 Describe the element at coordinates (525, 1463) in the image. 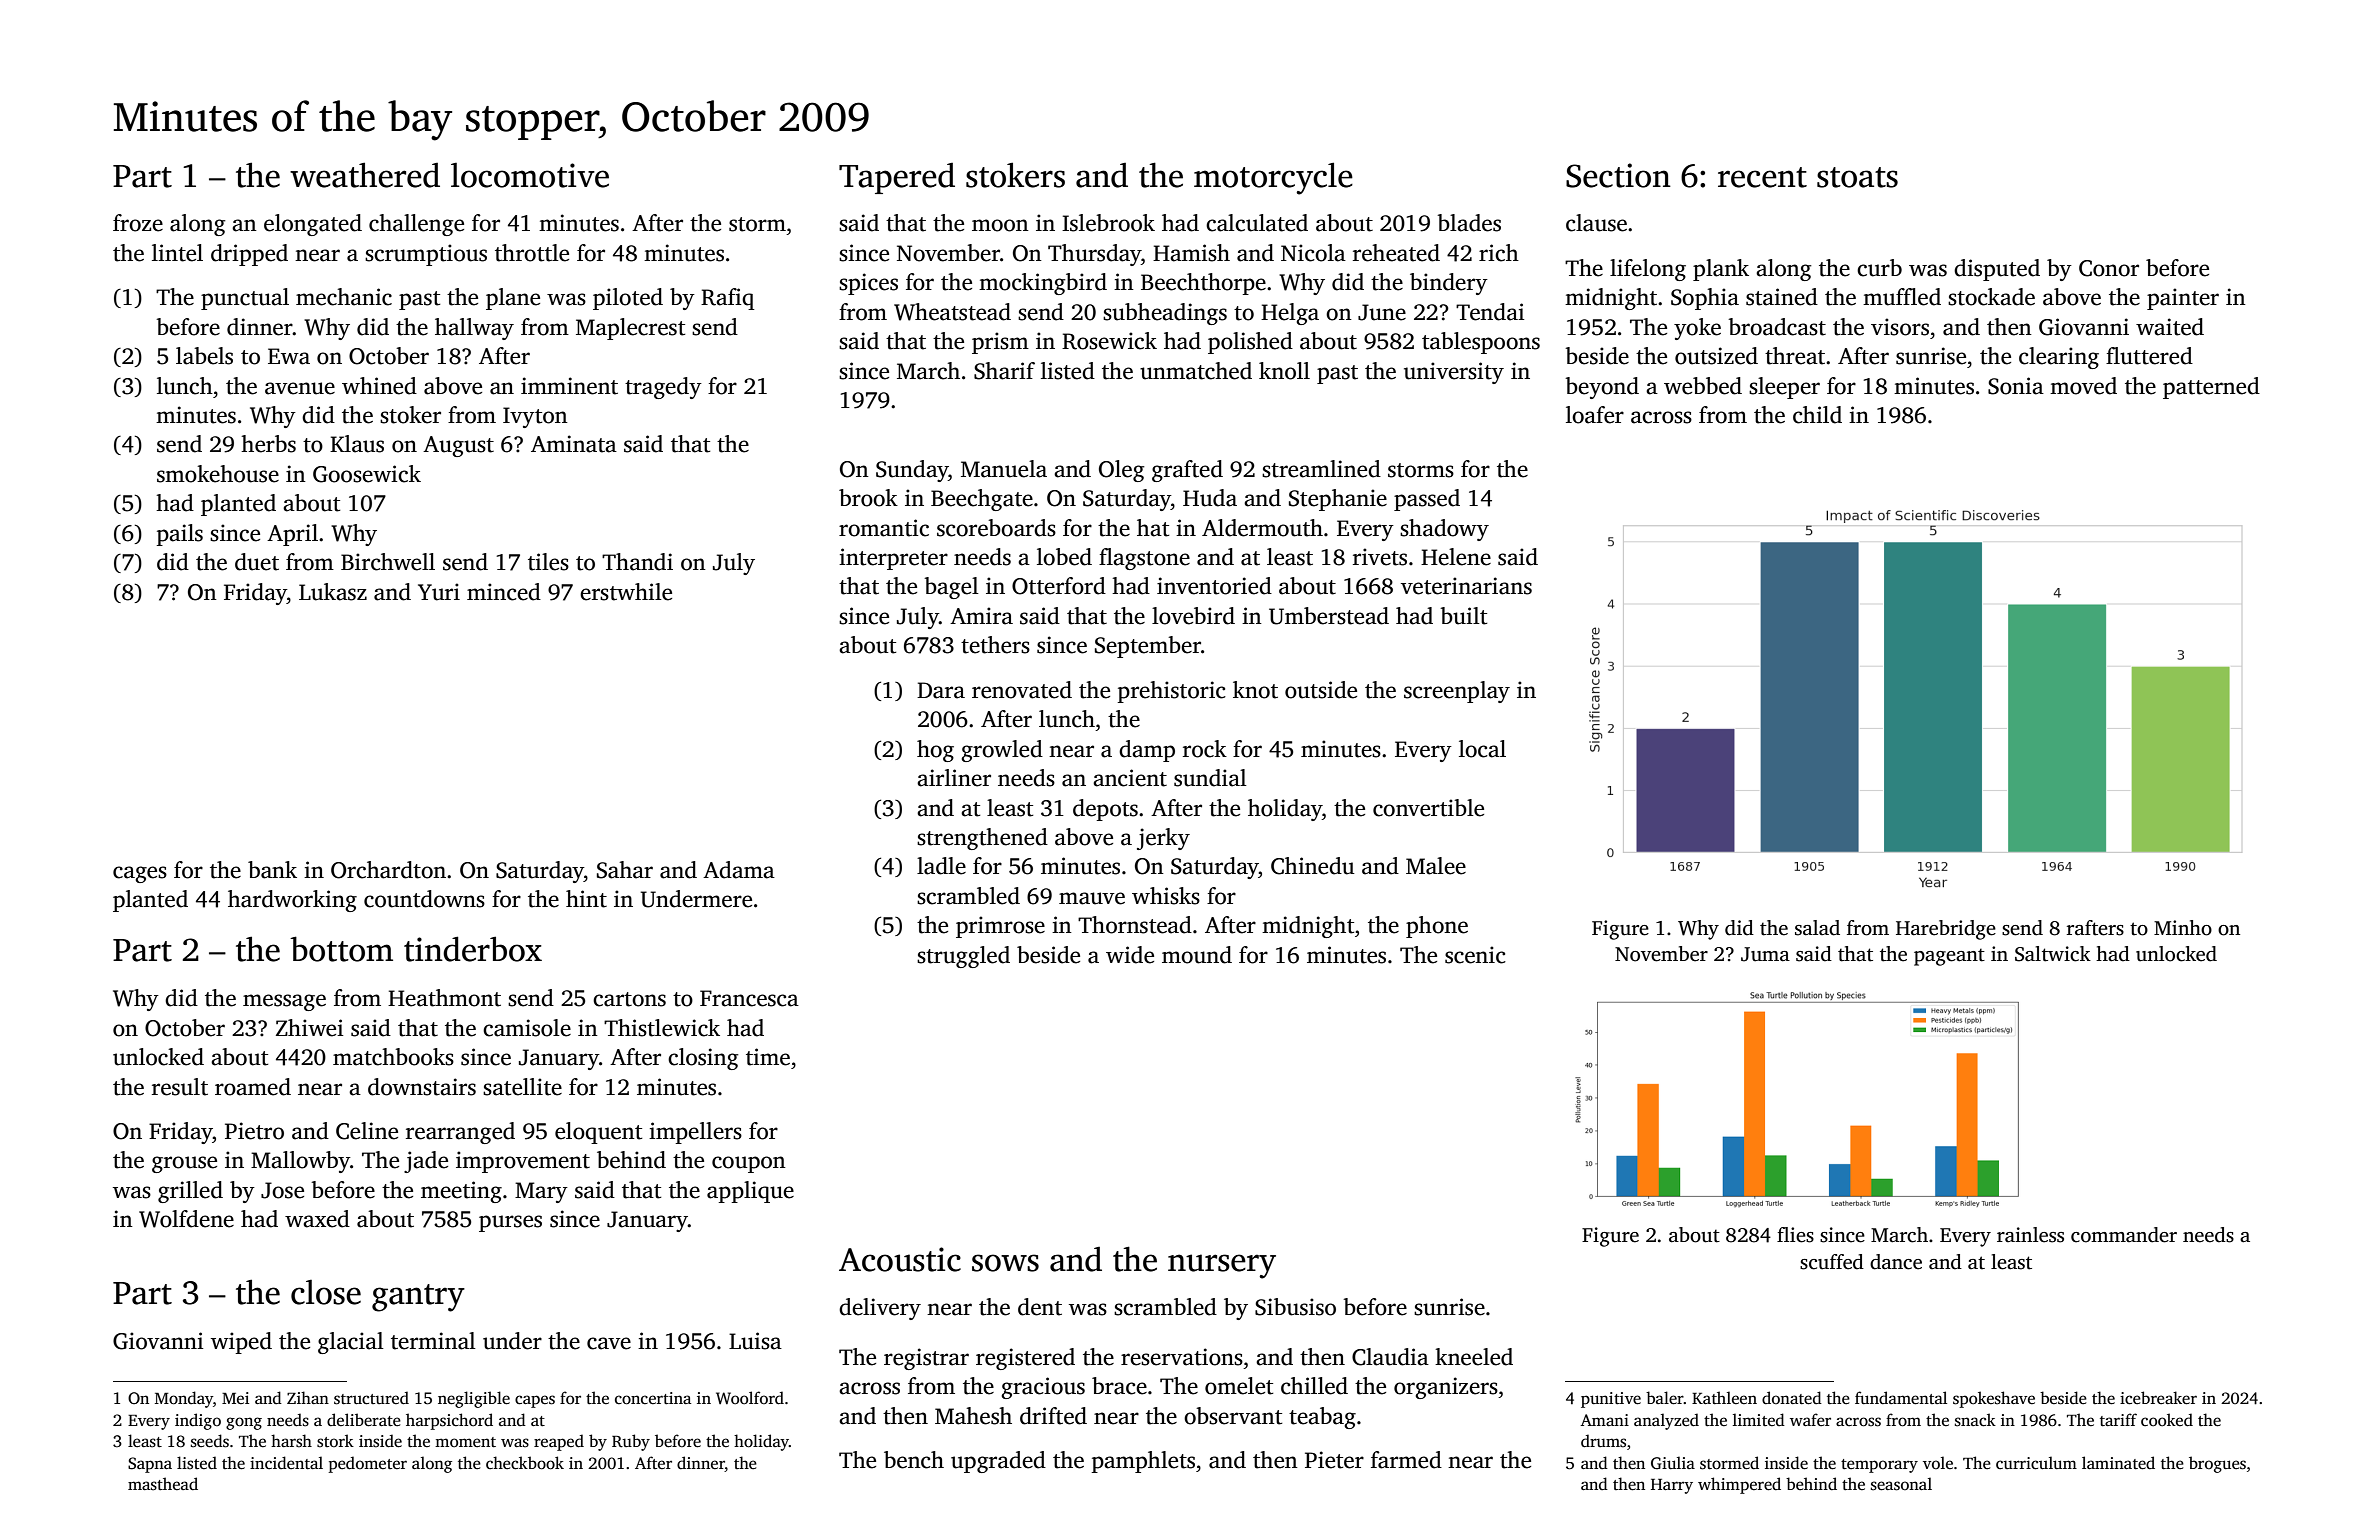

I see `checkbook` at that location.
